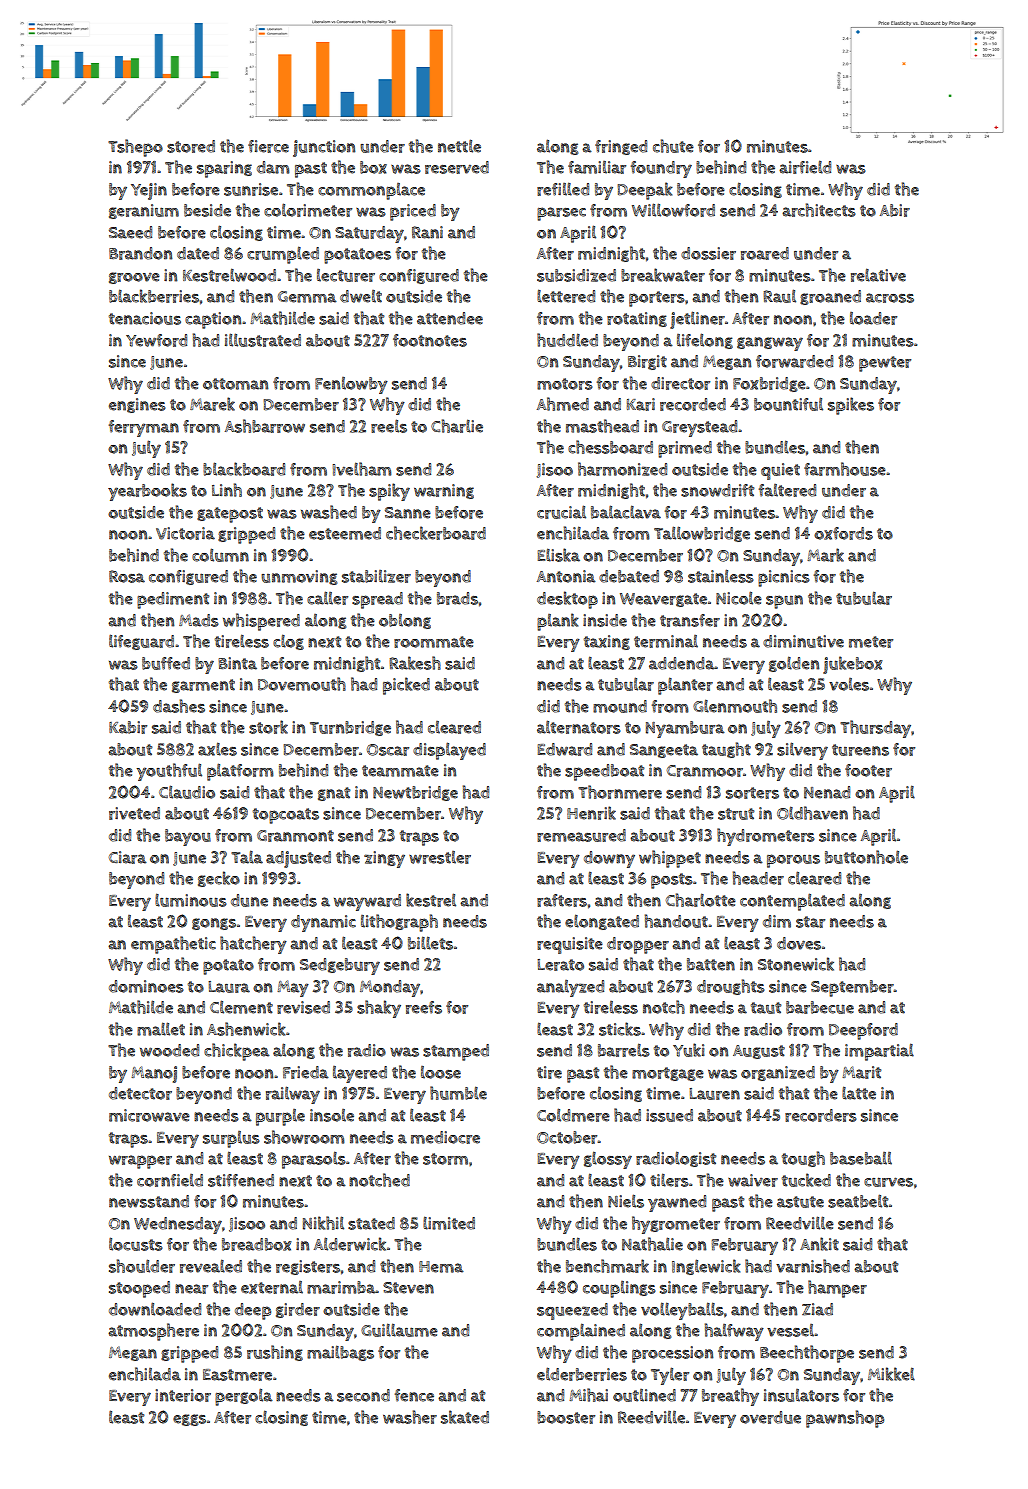 The width and height of the page is (1028, 1489). Describe the element at coordinates (135, 148) in the page. I see `Tshepo` at that location.
